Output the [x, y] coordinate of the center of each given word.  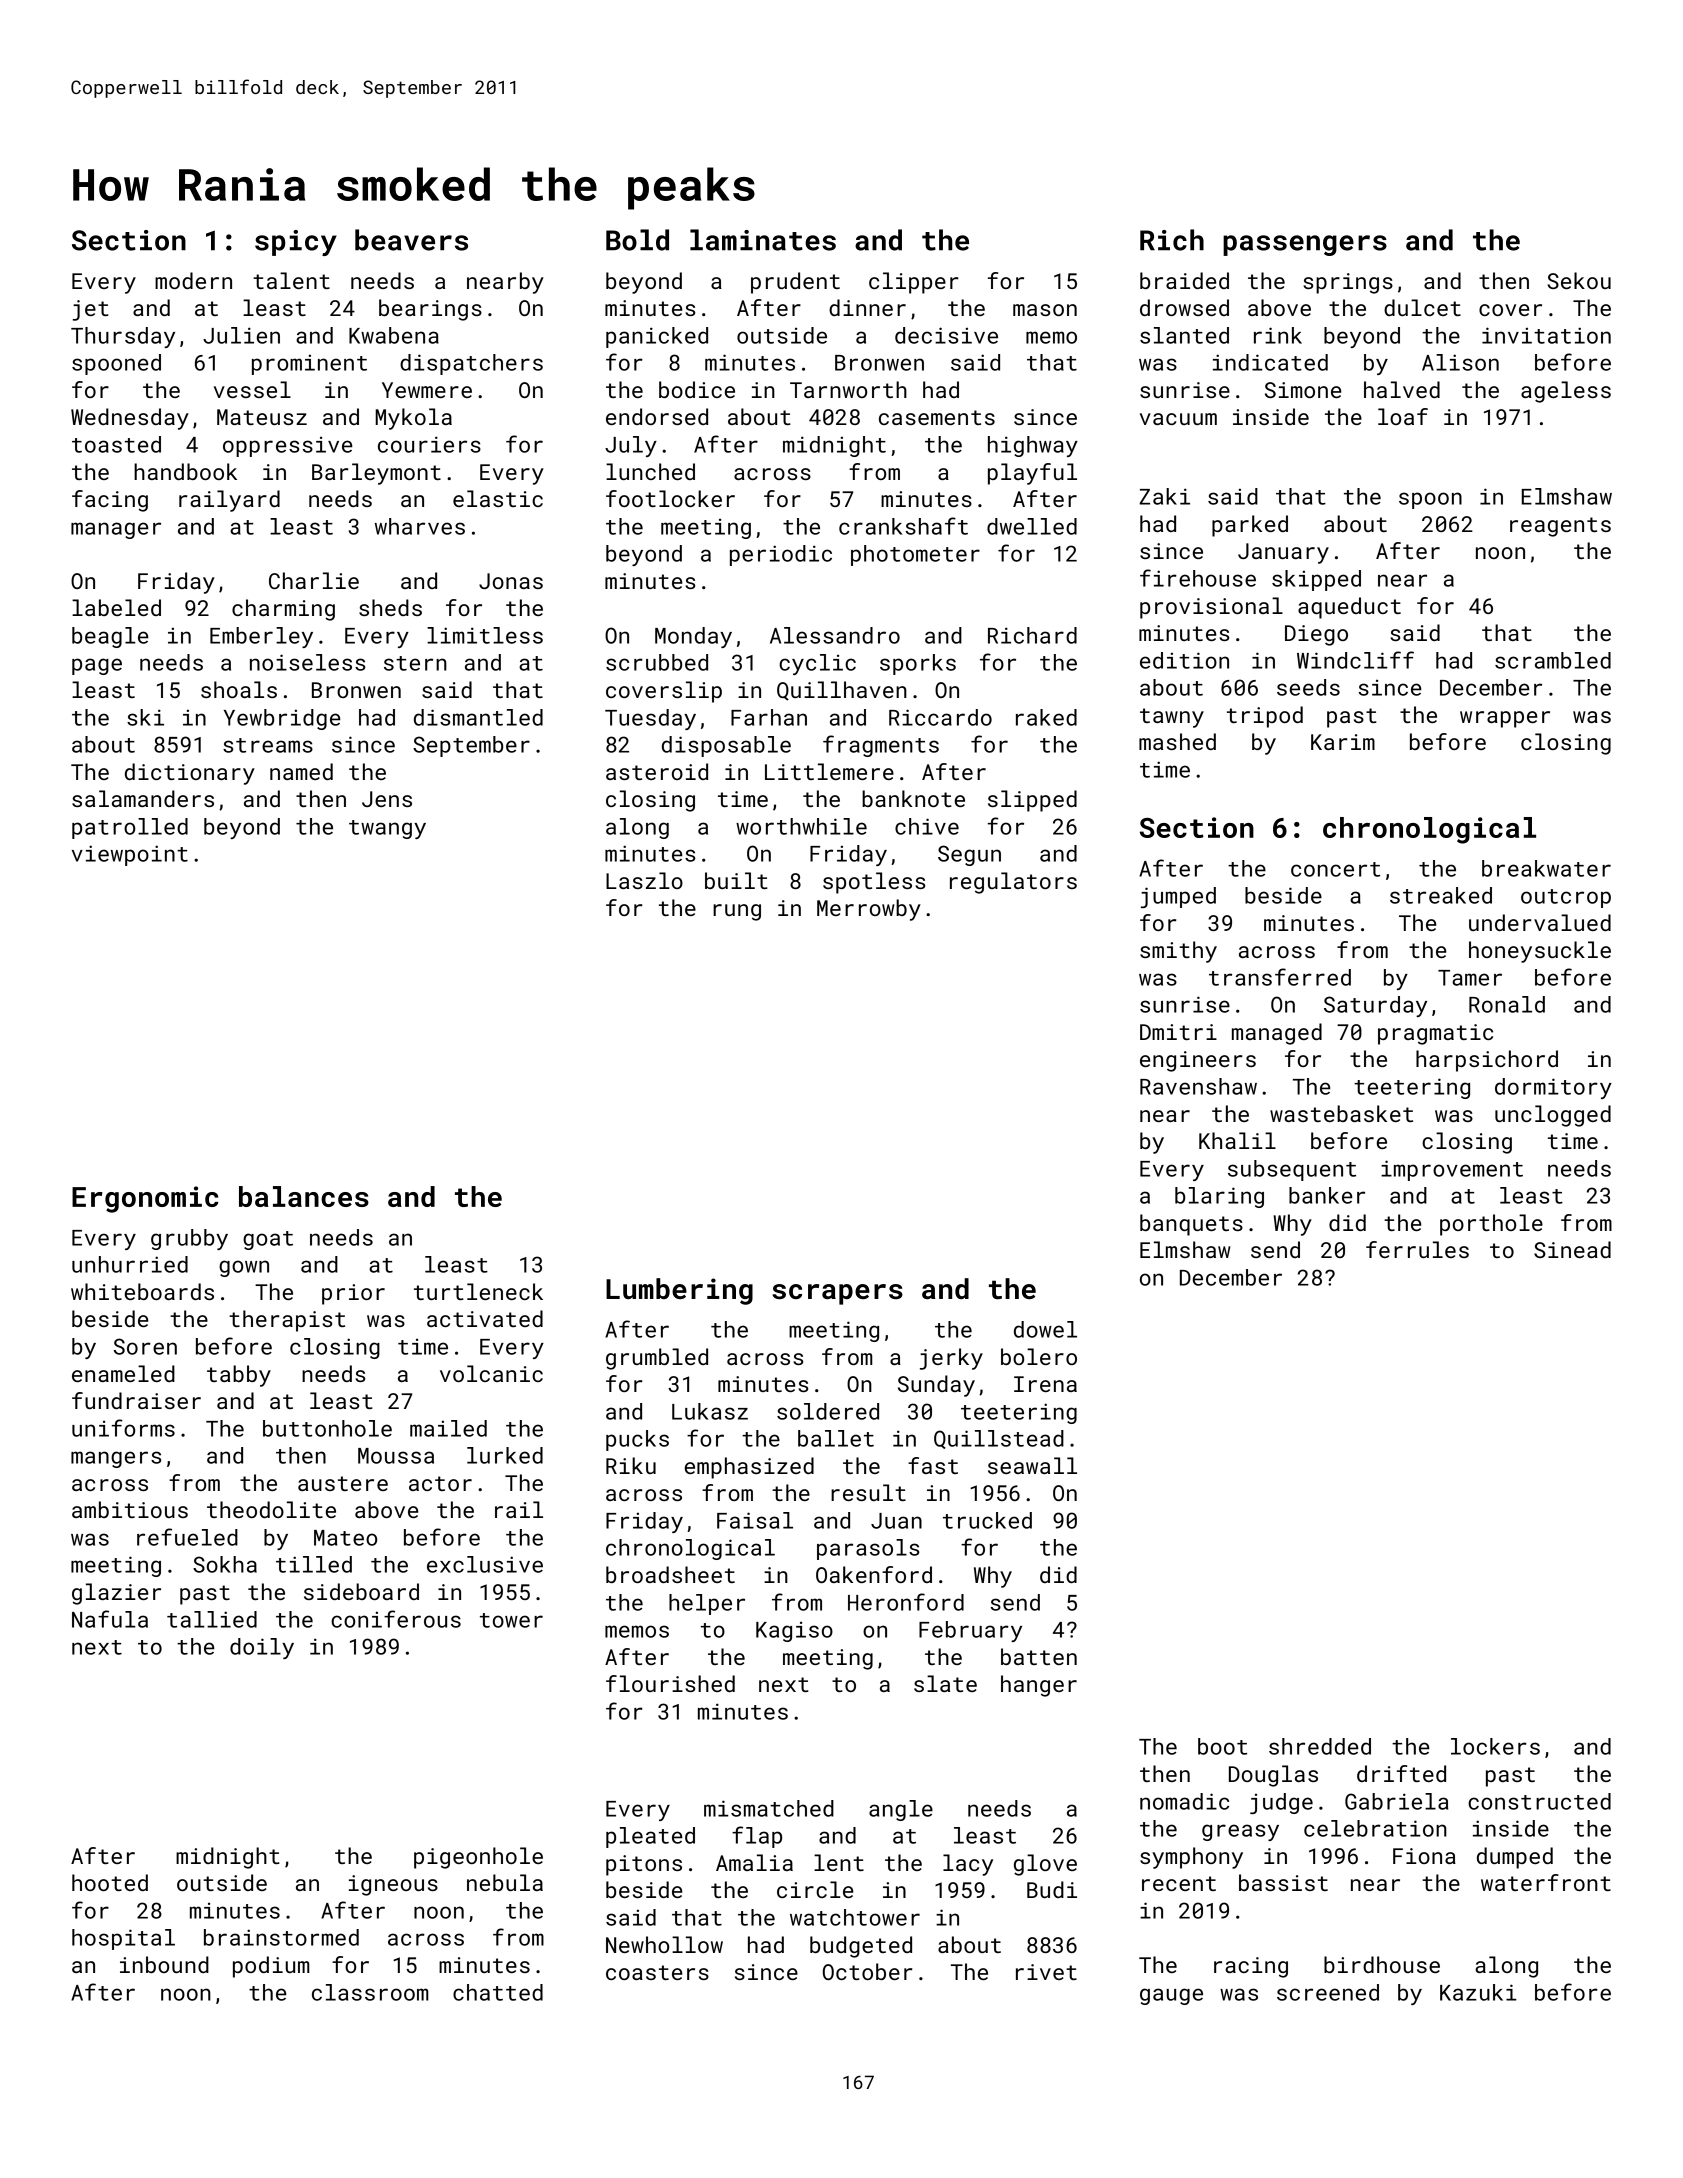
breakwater [1546, 868]
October [867, 1971]
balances [304, 1196]
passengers [1305, 245]
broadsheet [670, 1574]
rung [737, 912]
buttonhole [327, 1428]
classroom [370, 1992]
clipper [913, 283]
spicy [296, 243]
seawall [1032, 1465]
